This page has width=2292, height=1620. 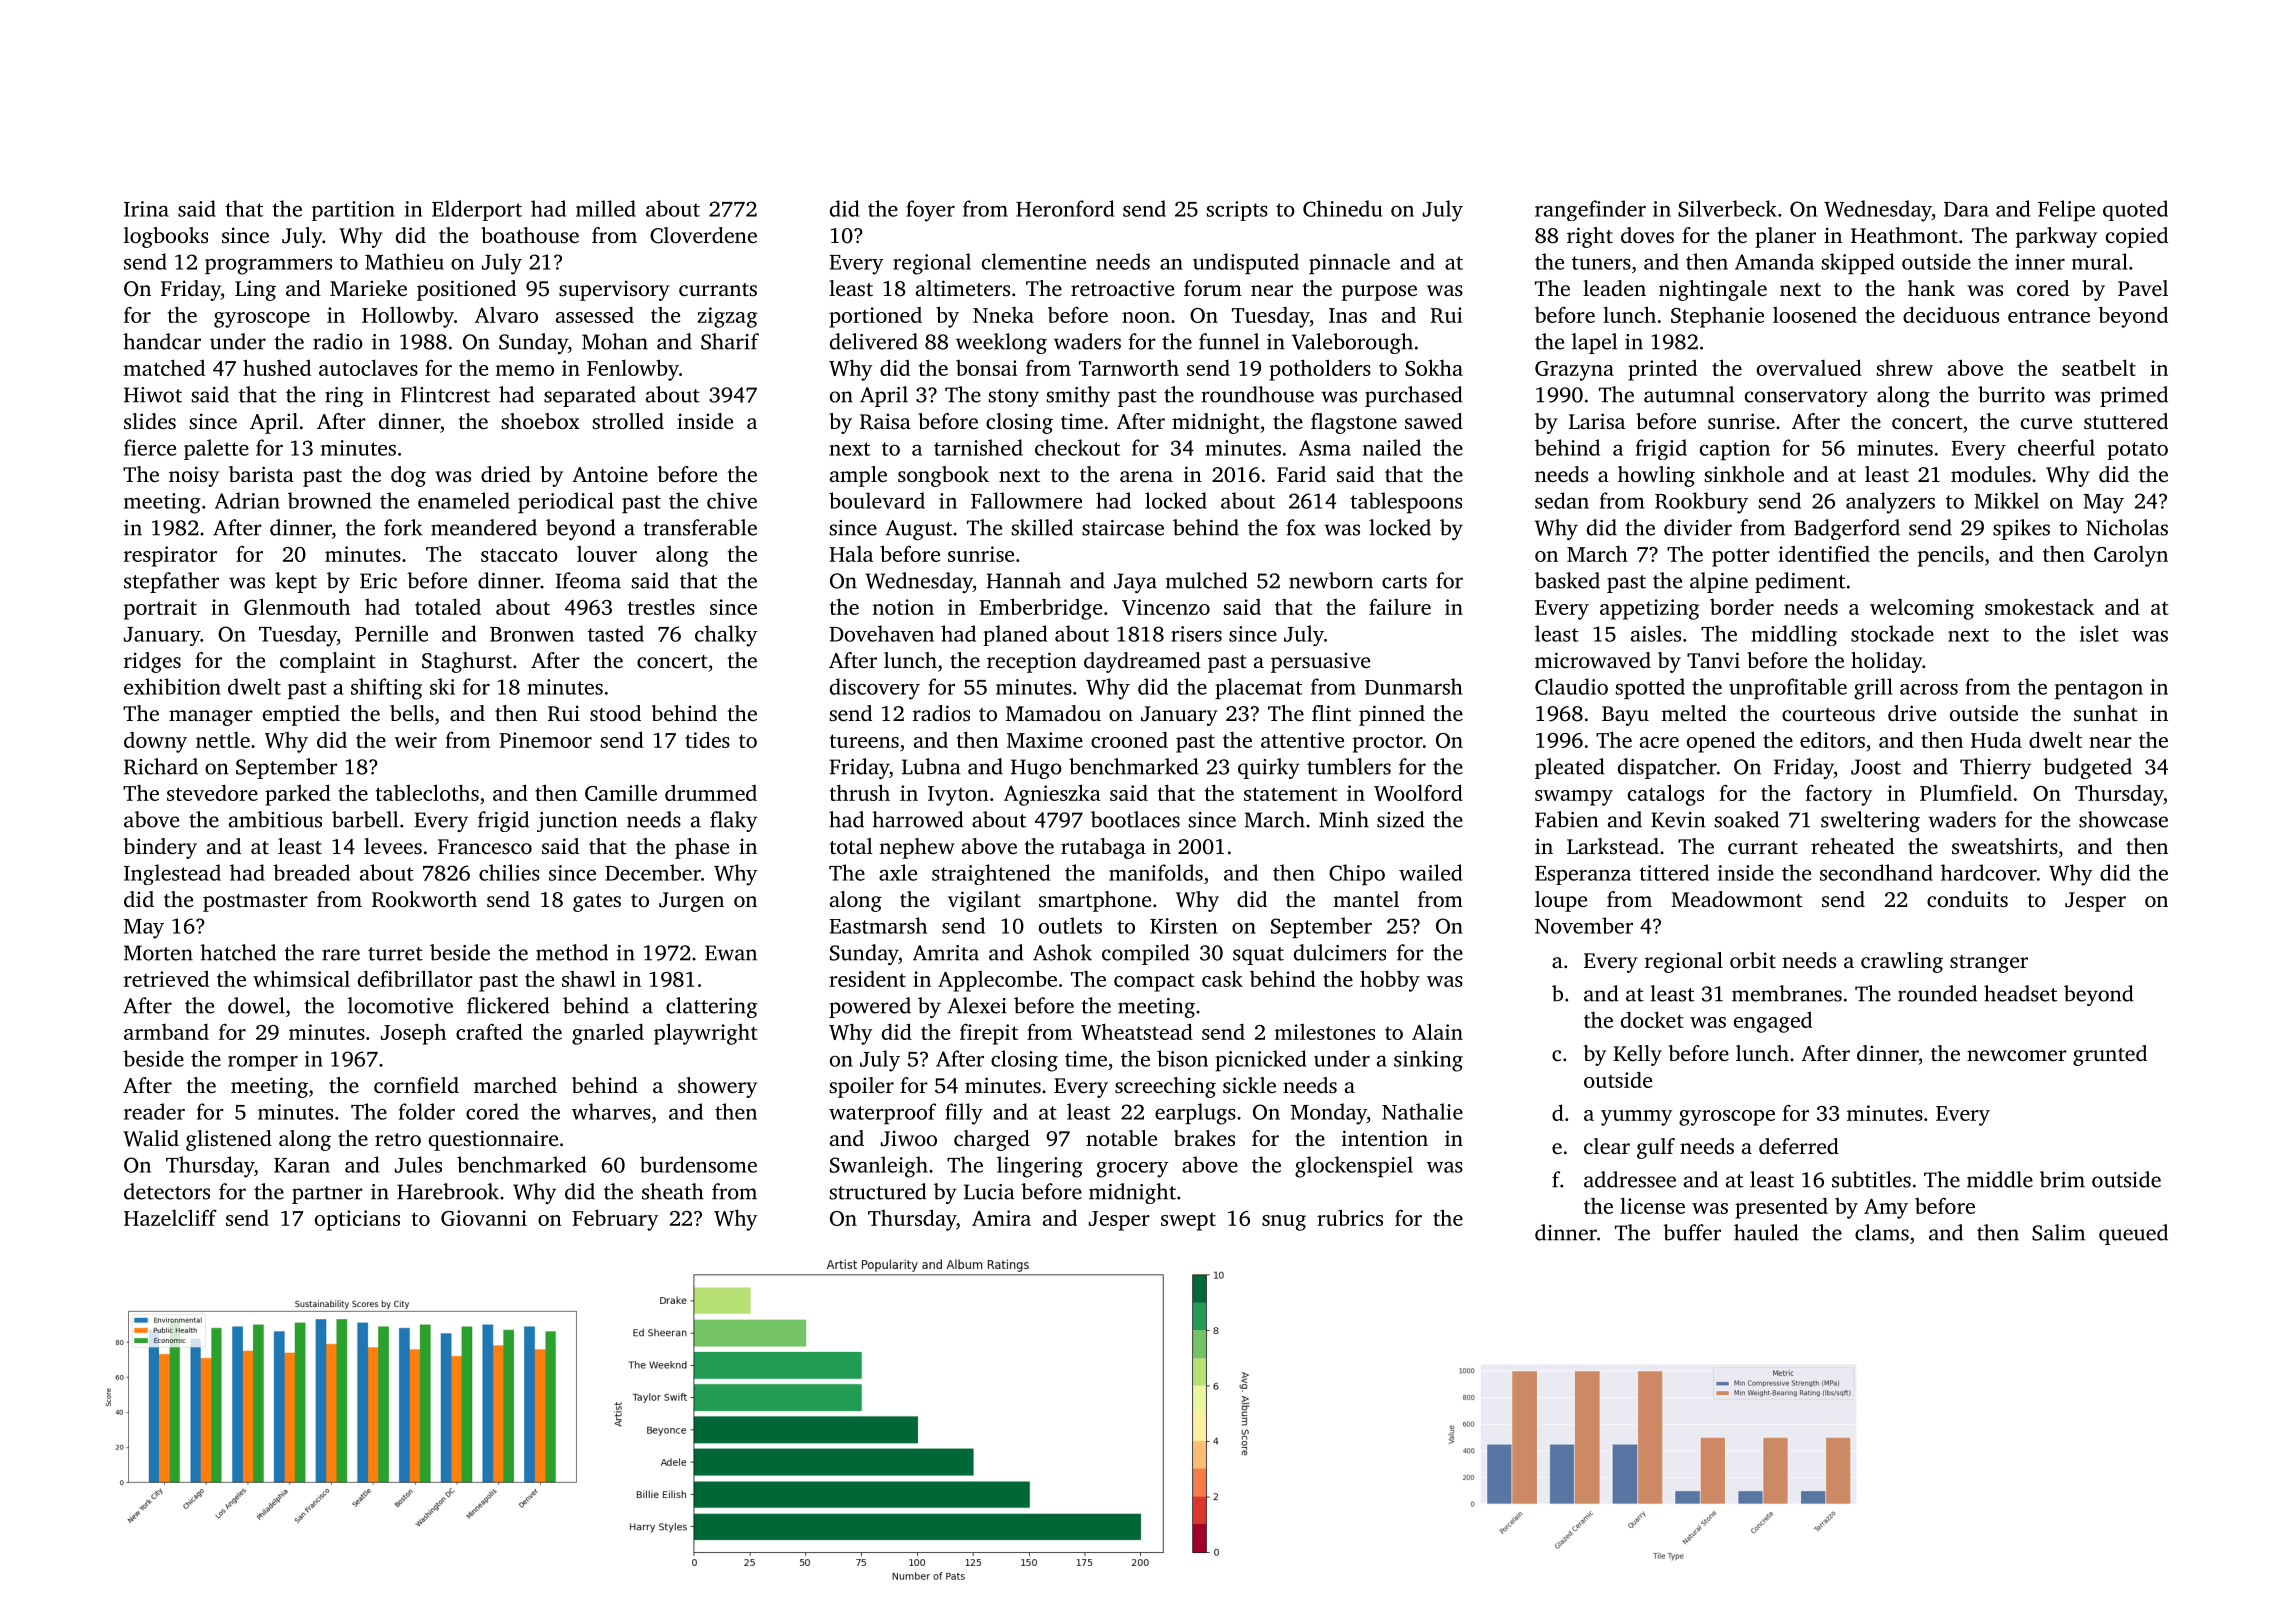 What do you see at coordinates (545, 740) in the page?
I see `Pinemoor` at bounding box center [545, 740].
